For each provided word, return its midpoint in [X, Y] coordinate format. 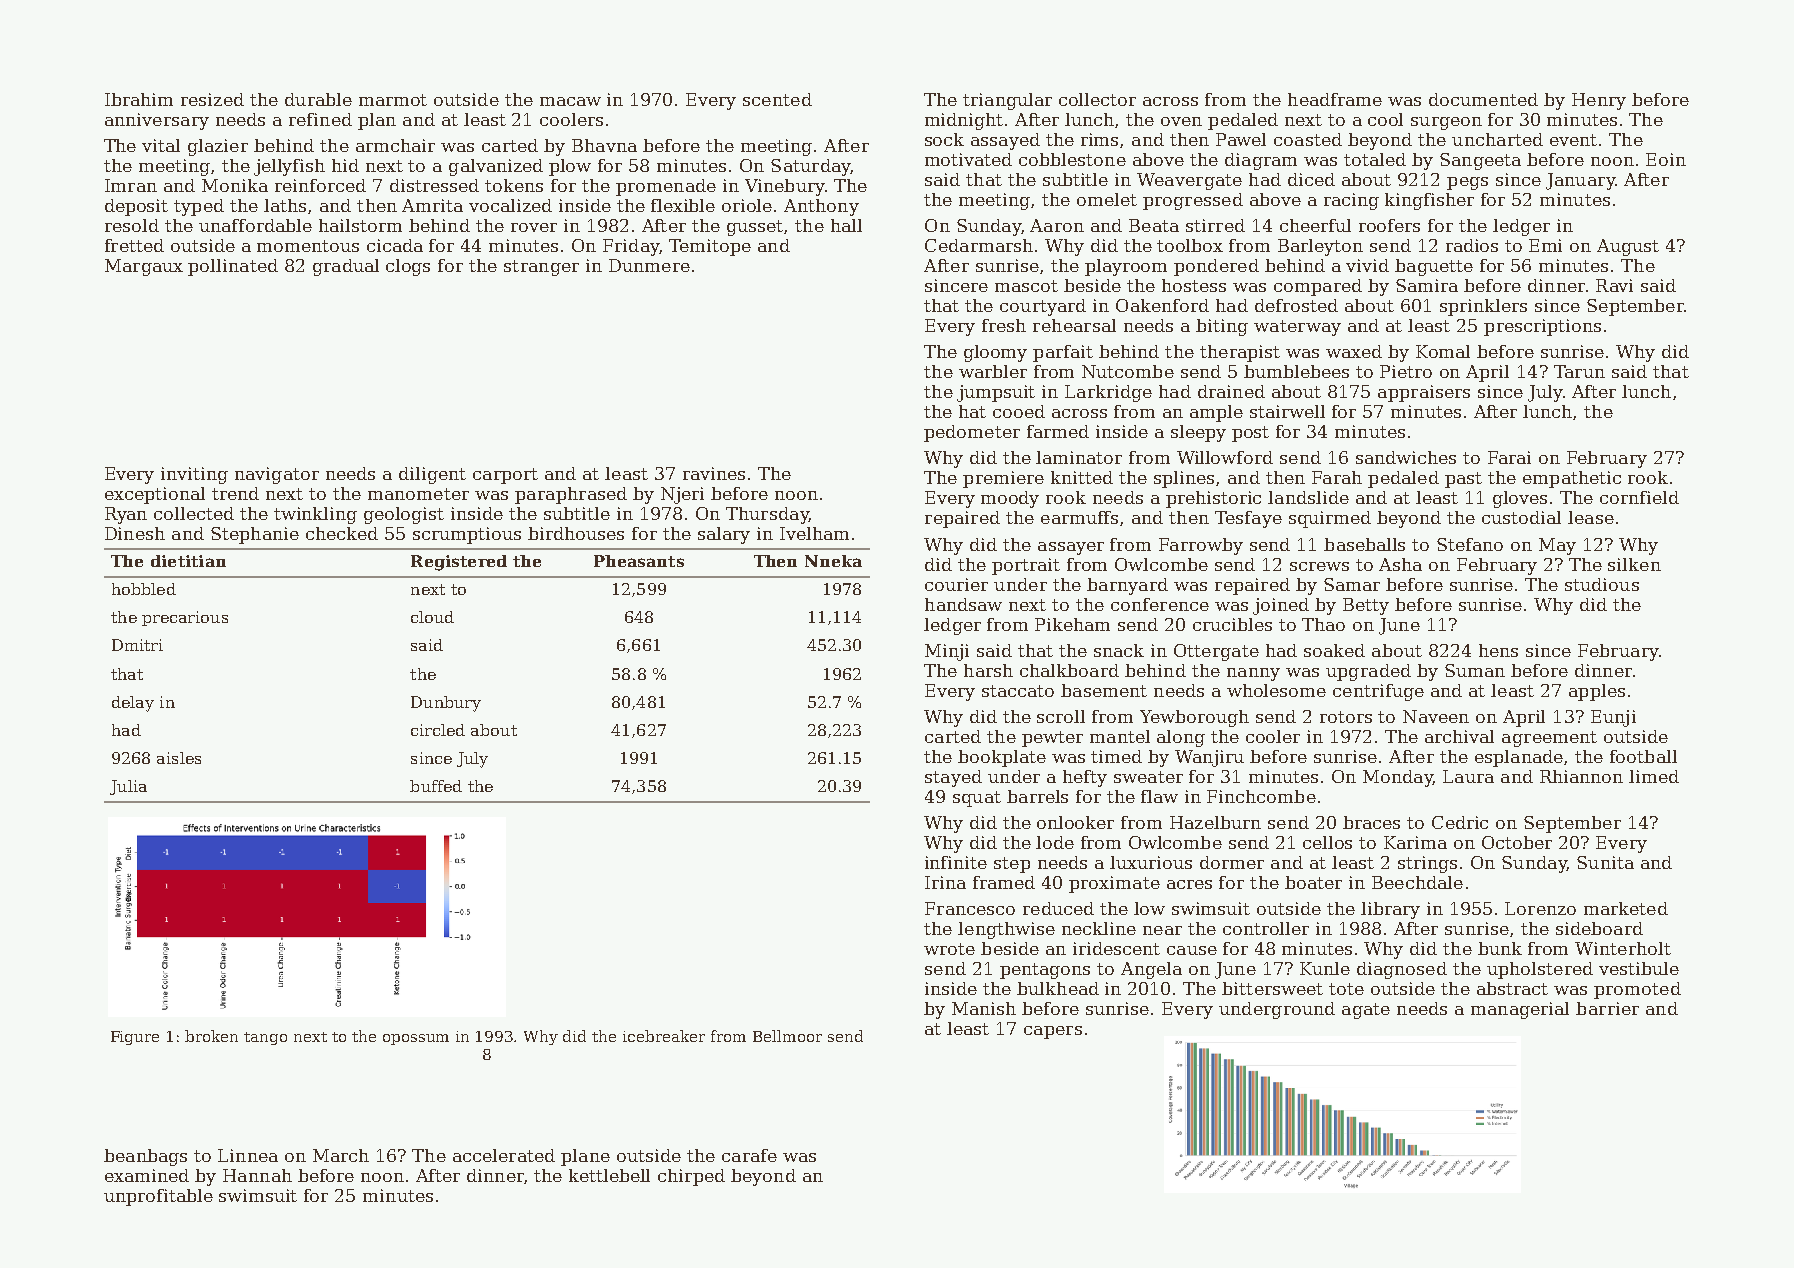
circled [438, 730]
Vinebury [785, 187]
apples [1597, 692]
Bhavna [604, 145]
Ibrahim [139, 99]
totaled [1375, 159]
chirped [691, 1177]
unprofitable [158, 1197]
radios [1472, 245]
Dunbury [446, 704]
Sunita [1605, 862]
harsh [988, 670]
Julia [128, 787]
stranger [541, 268]
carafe [749, 1155]
